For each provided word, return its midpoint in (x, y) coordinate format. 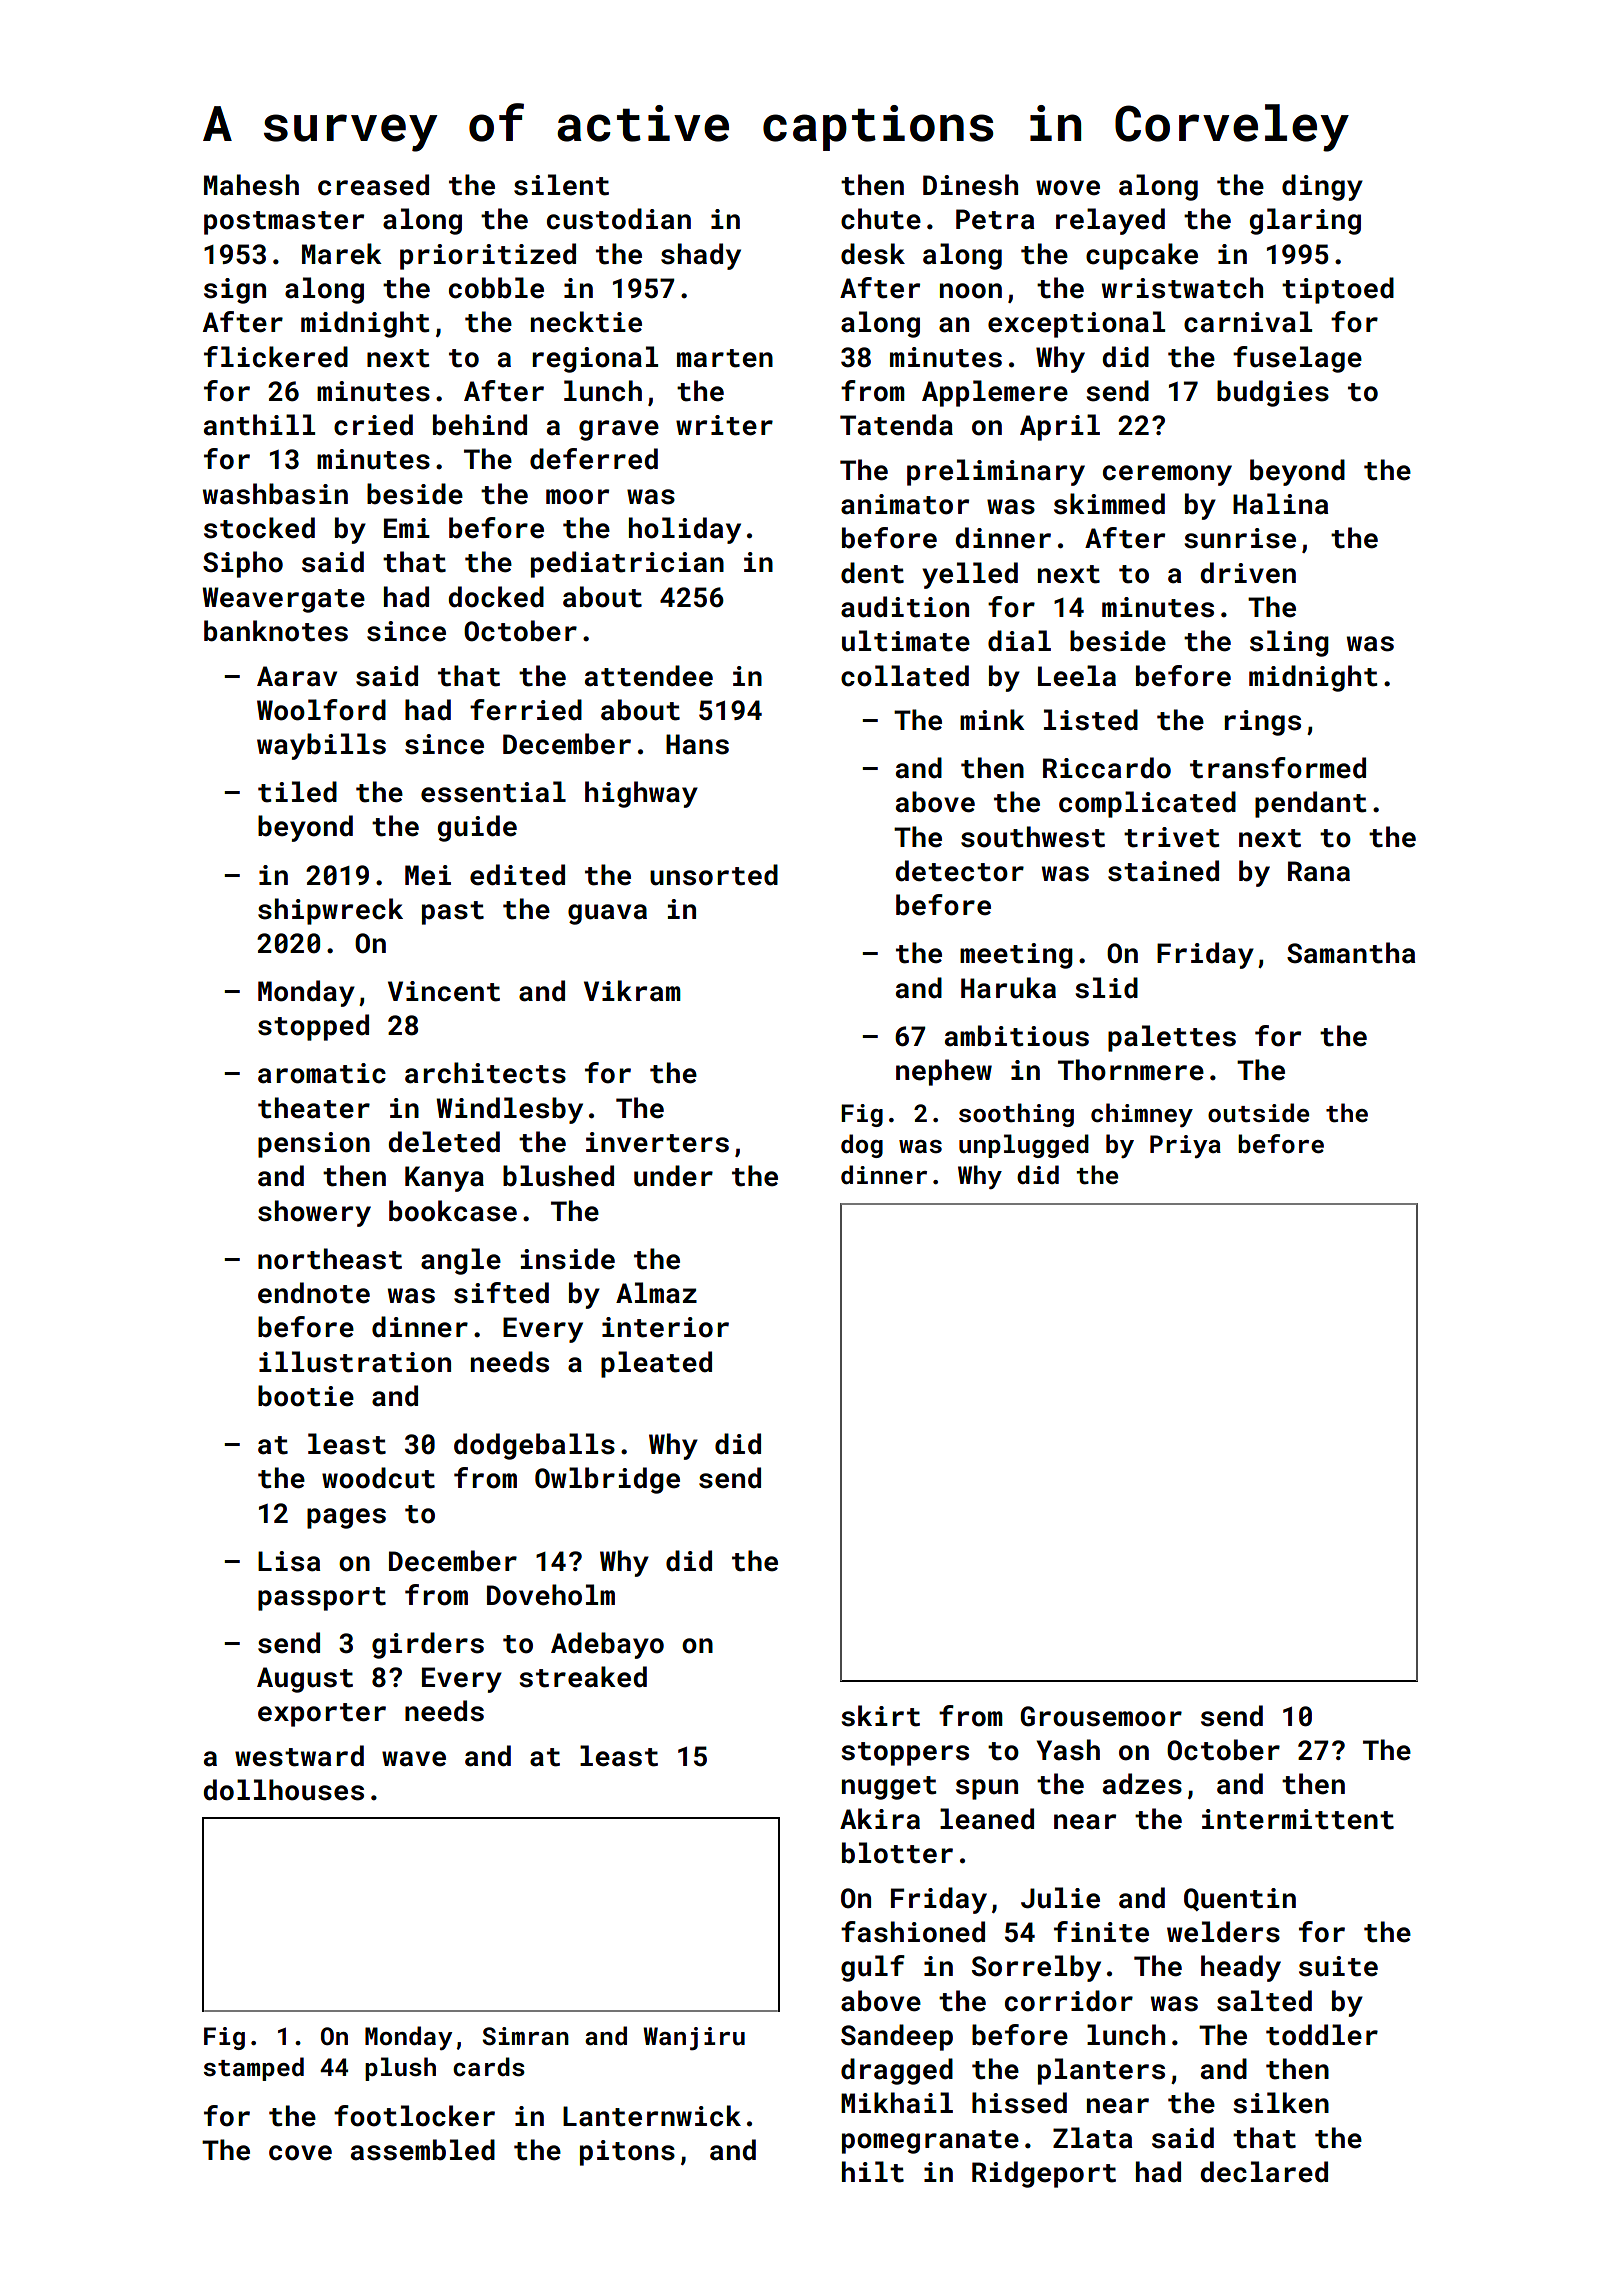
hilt (873, 2172)
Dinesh (970, 185)
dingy (1322, 187)
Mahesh (251, 185)
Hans (697, 744)
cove (300, 2153)
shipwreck (330, 911)
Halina (1280, 504)
